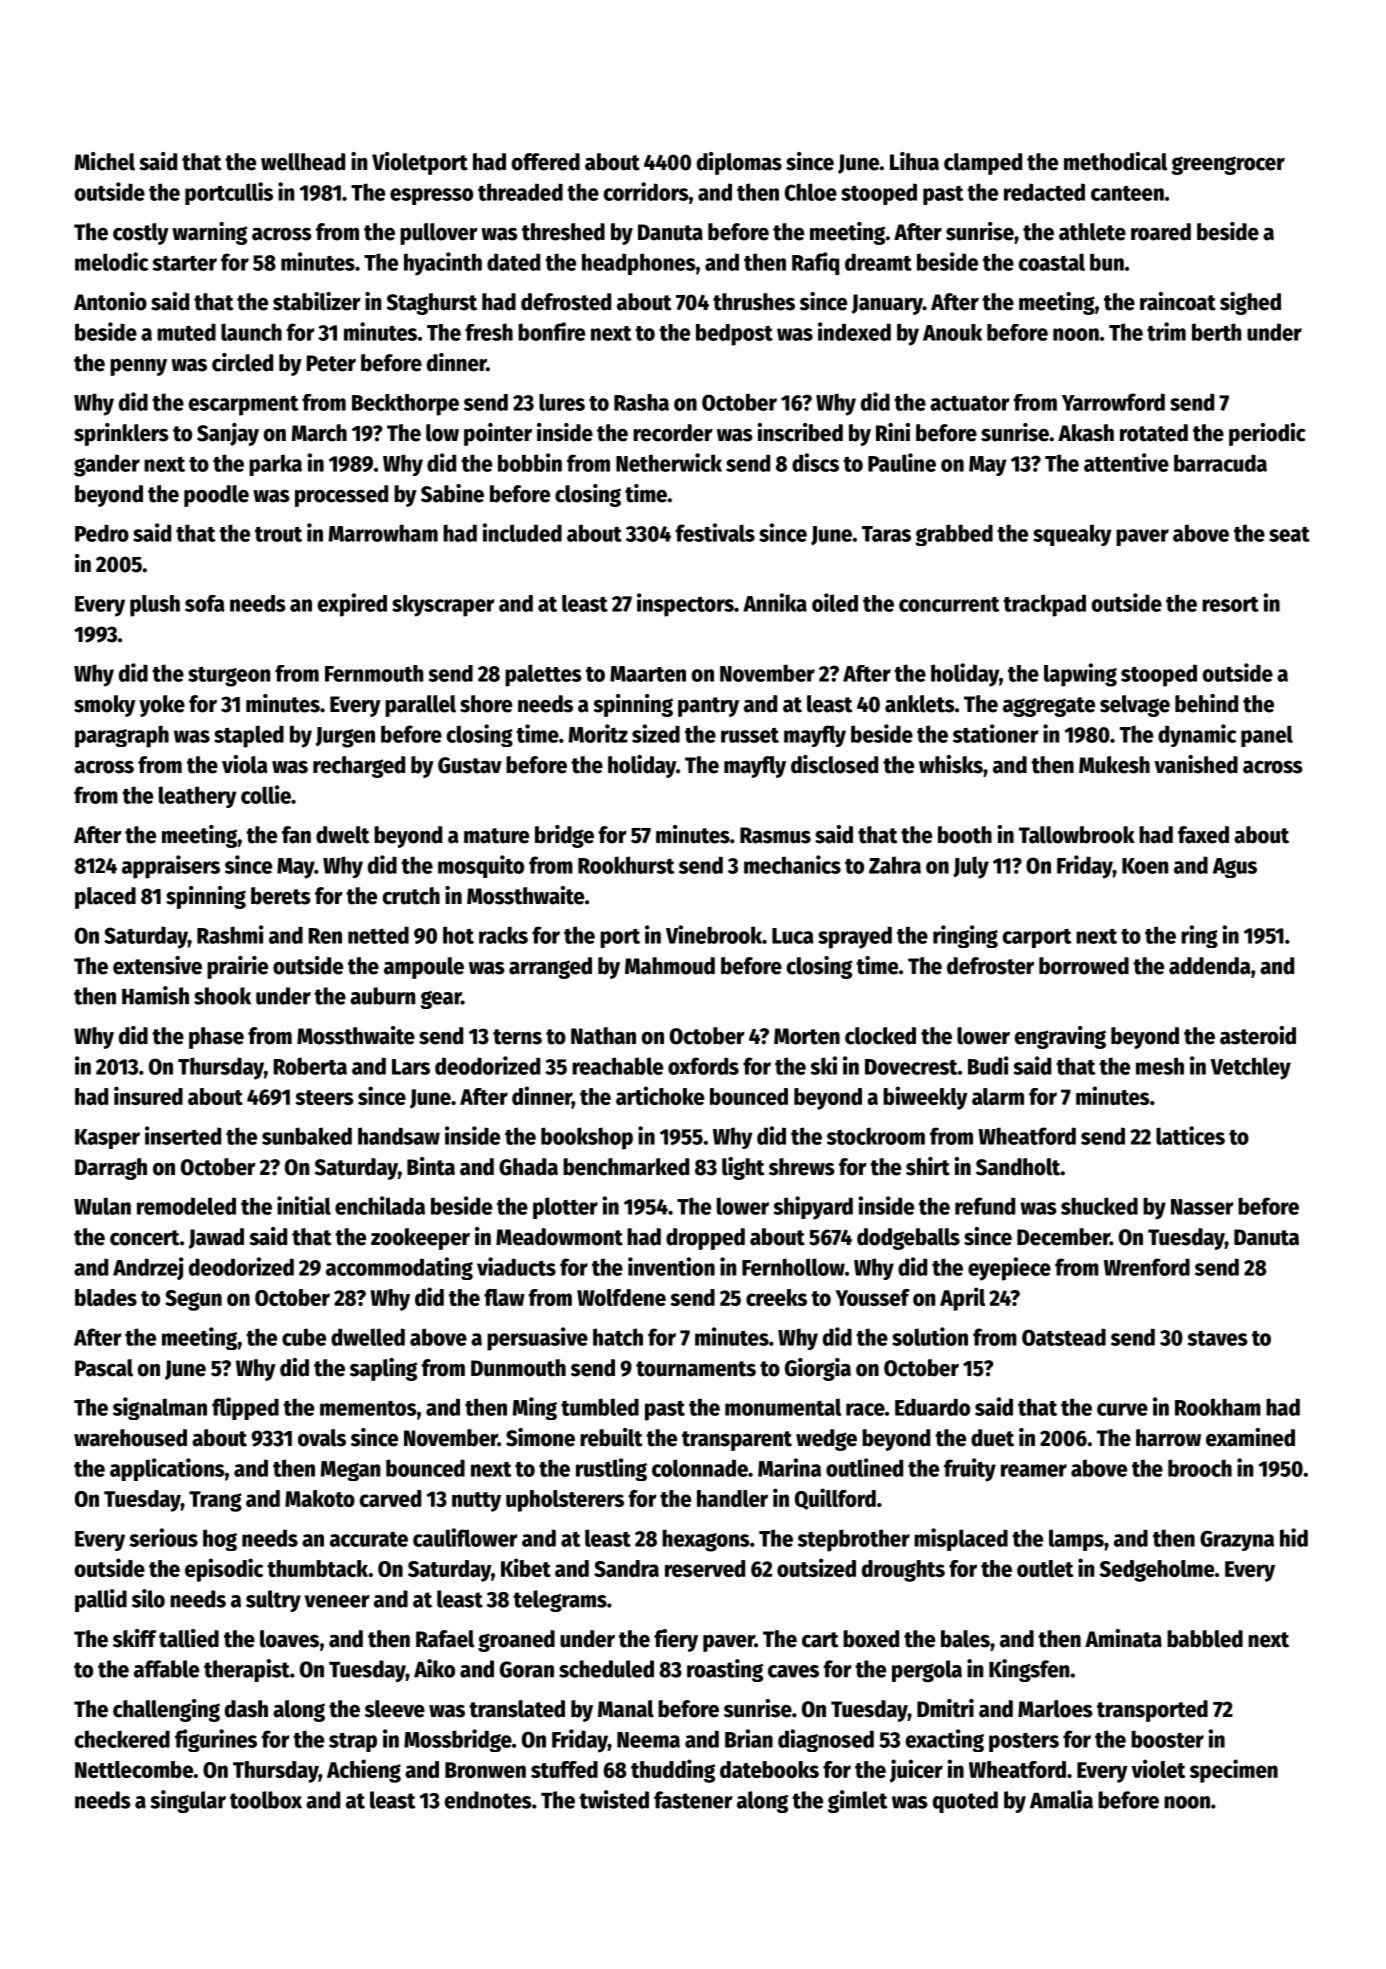 This image has height=1969, width=1386. What do you see at coordinates (513, 262) in the image?
I see `dated` at bounding box center [513, 262].
